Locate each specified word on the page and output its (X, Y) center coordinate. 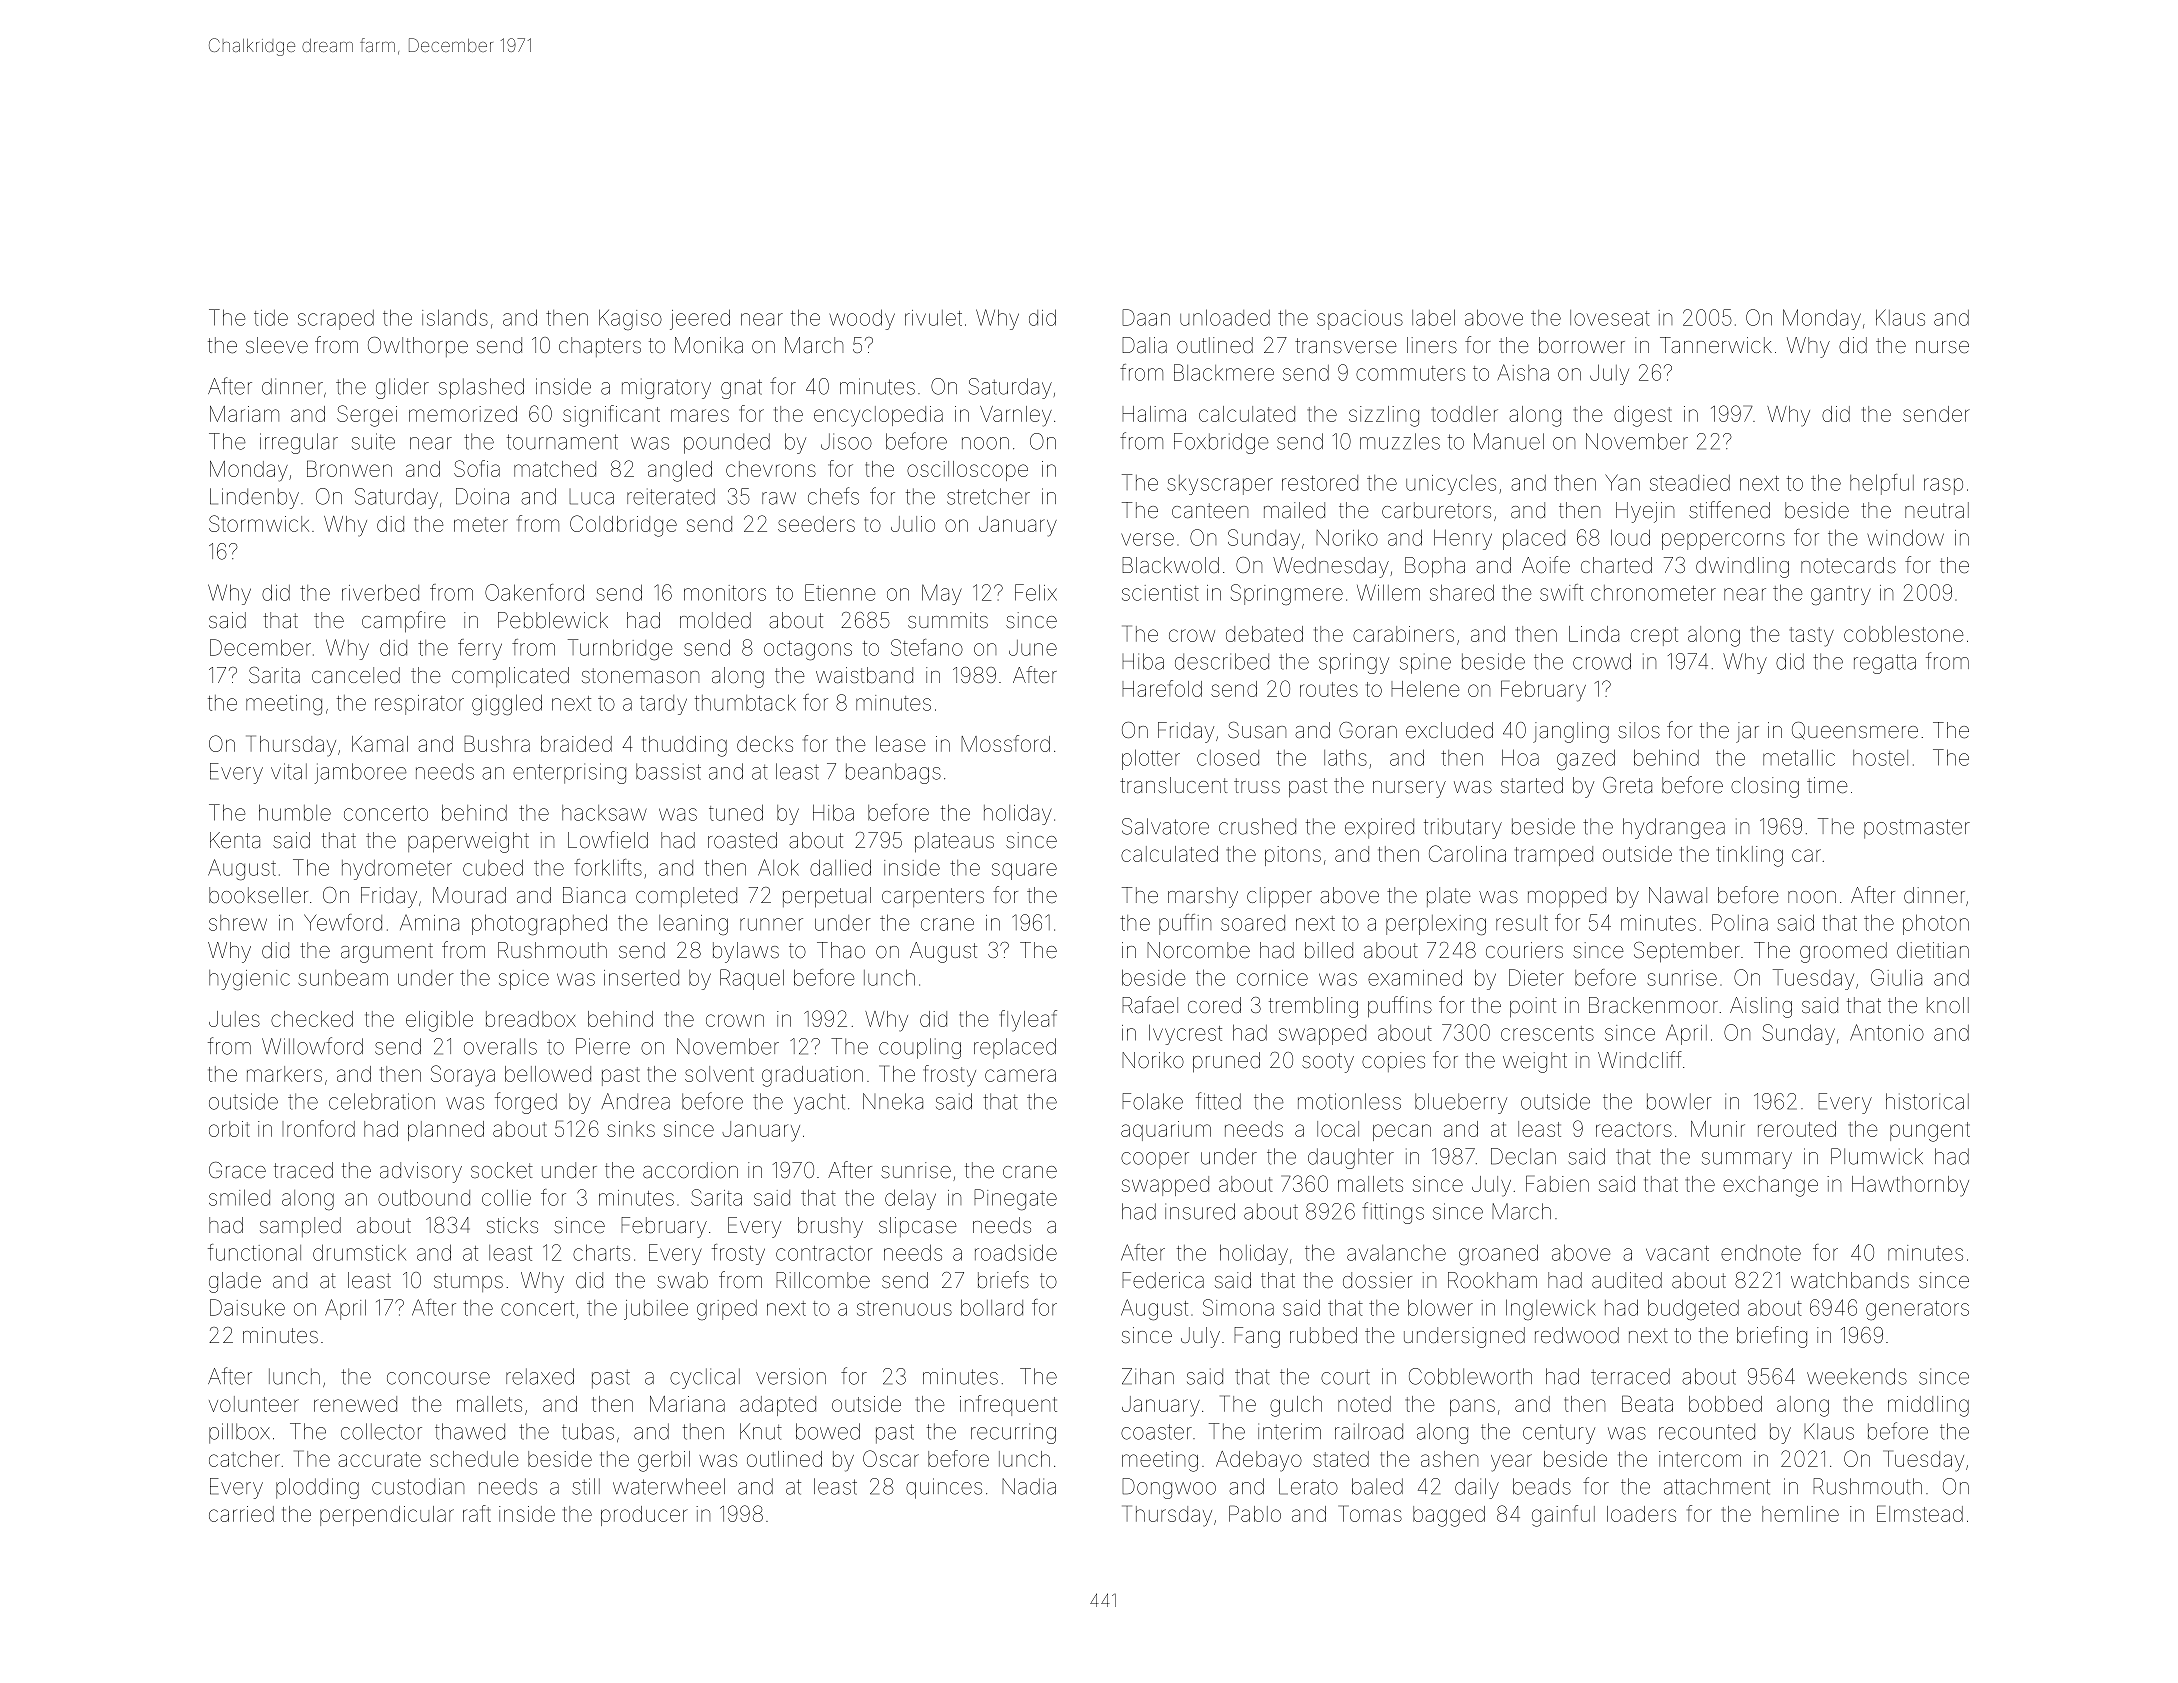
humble (295, 812)
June (1033, 648)
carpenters (933, 897)
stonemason (640, 676)
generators (1917, 1310)
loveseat (1610, 318)
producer (644, 1516)
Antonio (1887, 1032)
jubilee (656, 1310)
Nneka (893, 1101)
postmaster (1917, 829)
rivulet (933, 318)
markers (284, 1074)
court (1345, 1377)
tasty (1812, 637)
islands (455, 317)
